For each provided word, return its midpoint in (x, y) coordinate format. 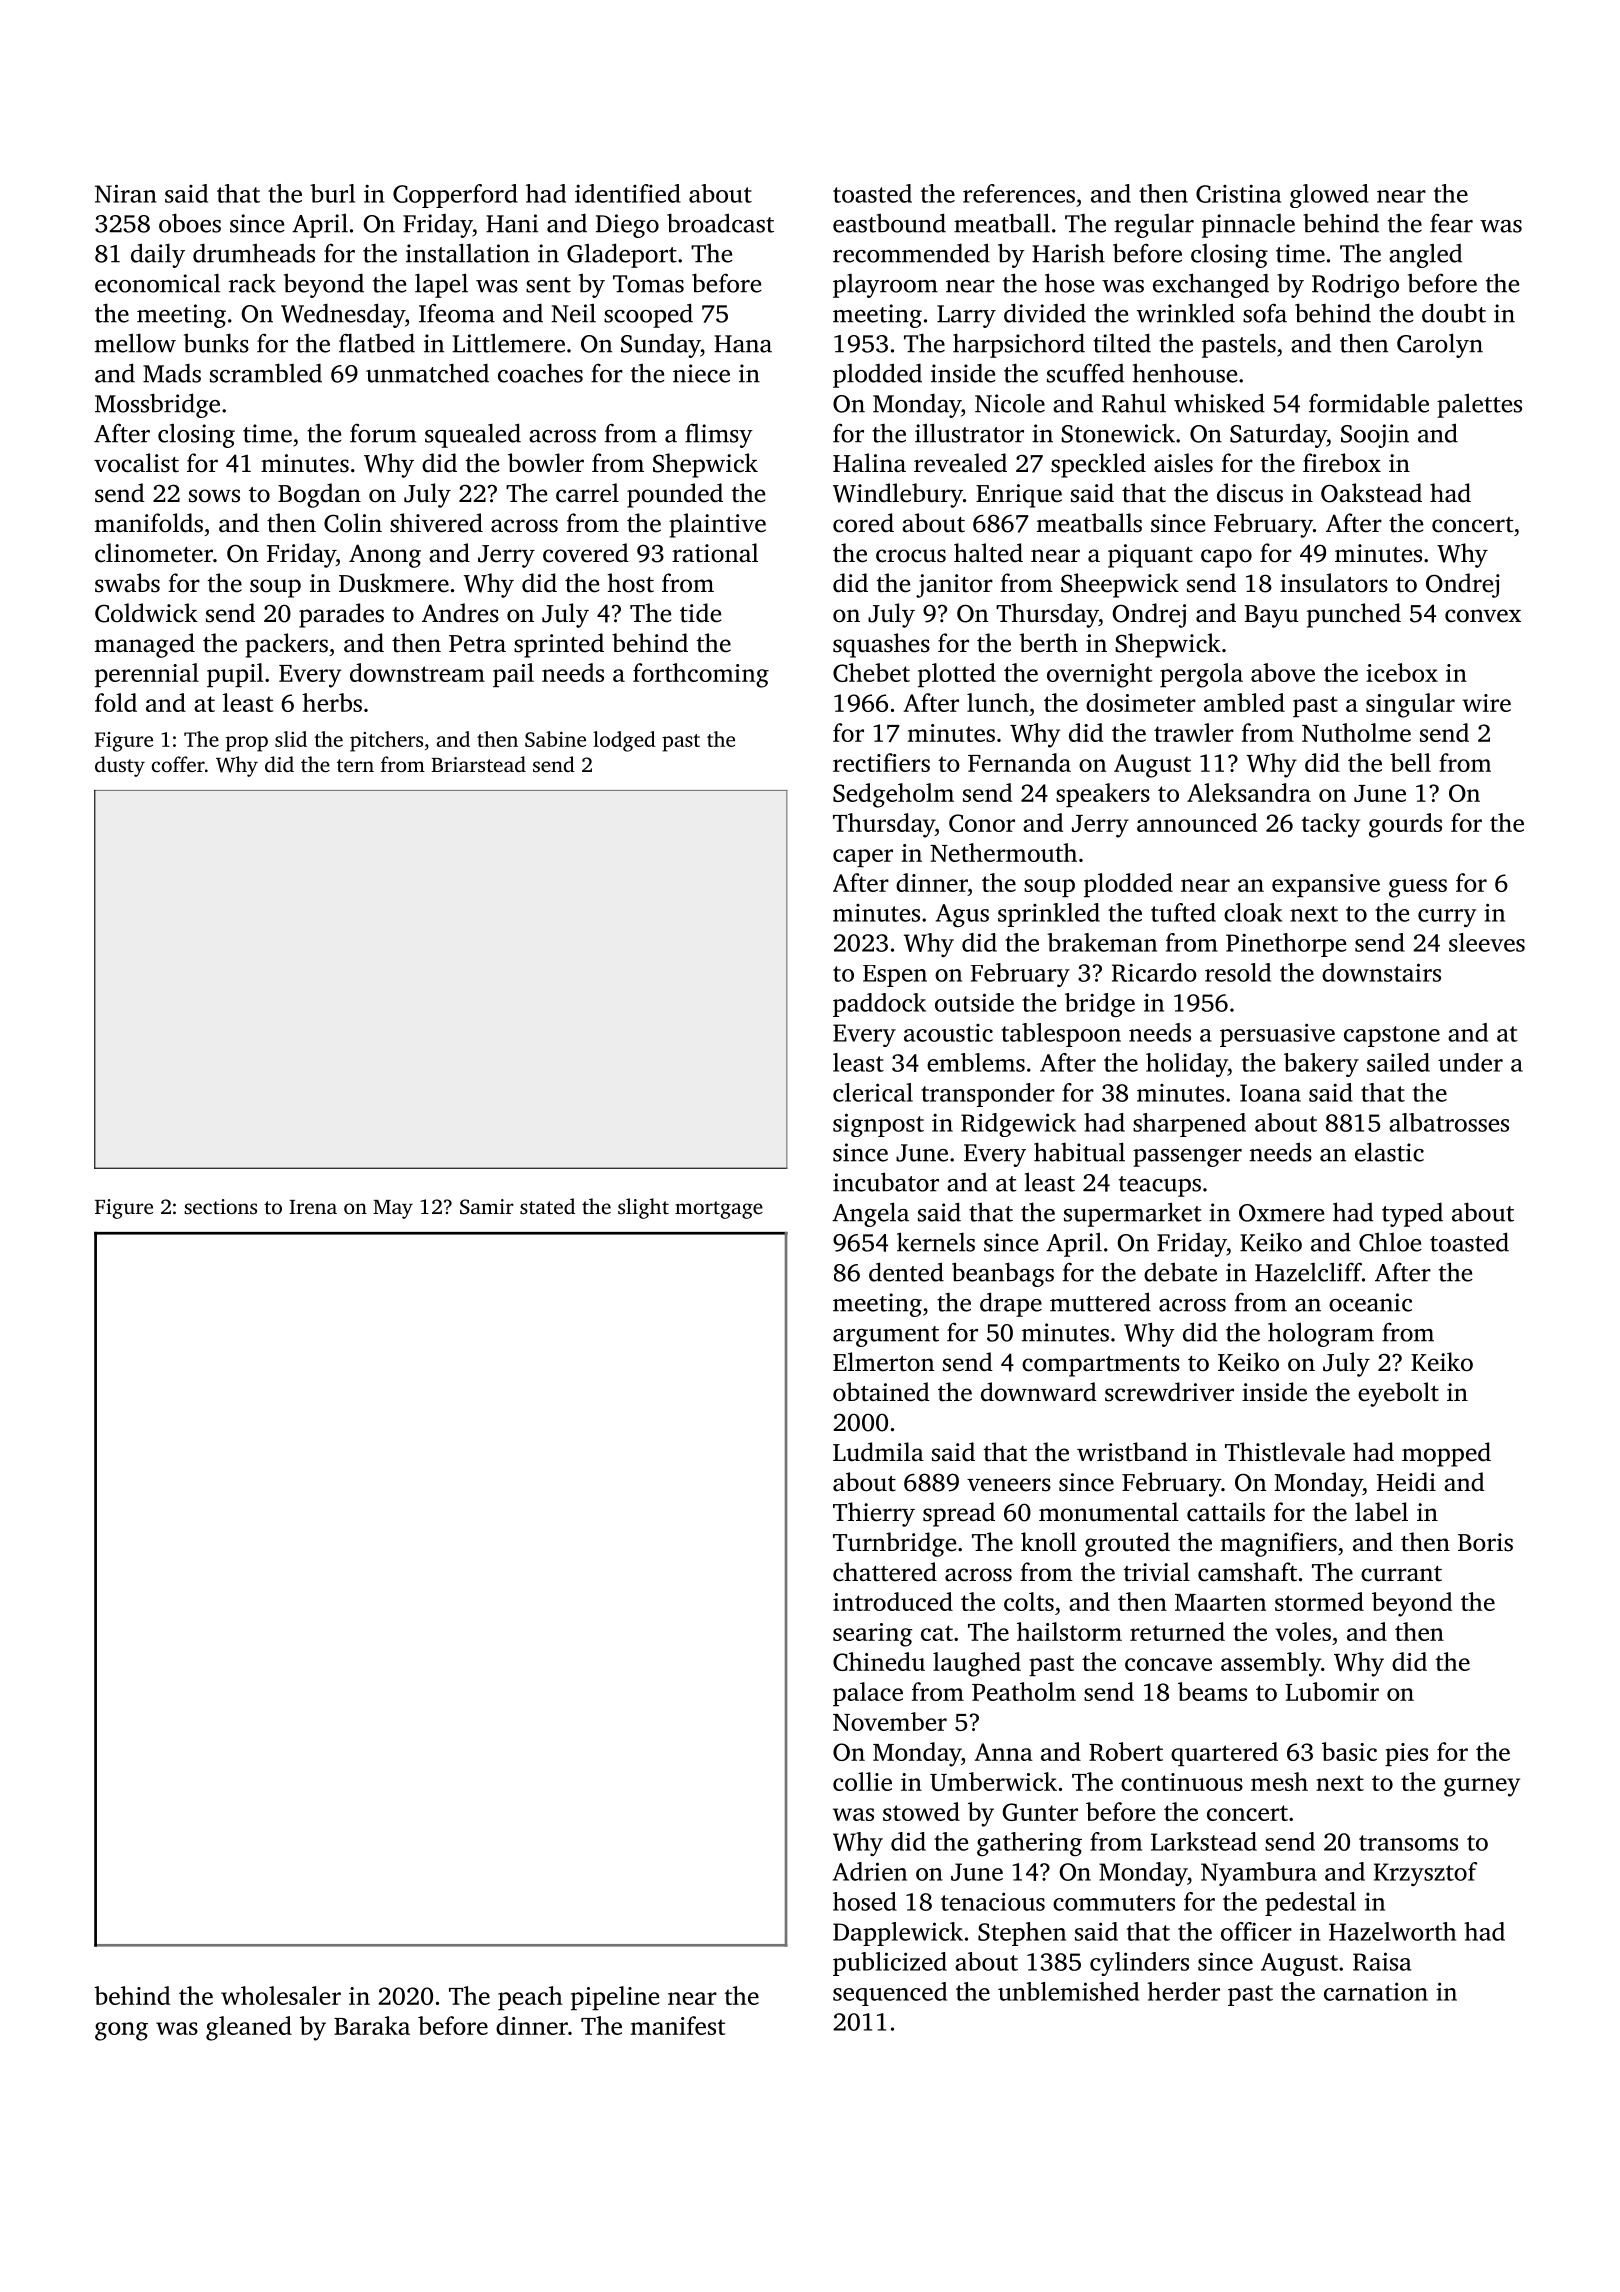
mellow (135, 343)
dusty (120, 766)
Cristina (1238, 193)
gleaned (249, 2028)
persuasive (1277, 1035)
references (1019, 193)
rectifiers (881, 762)
